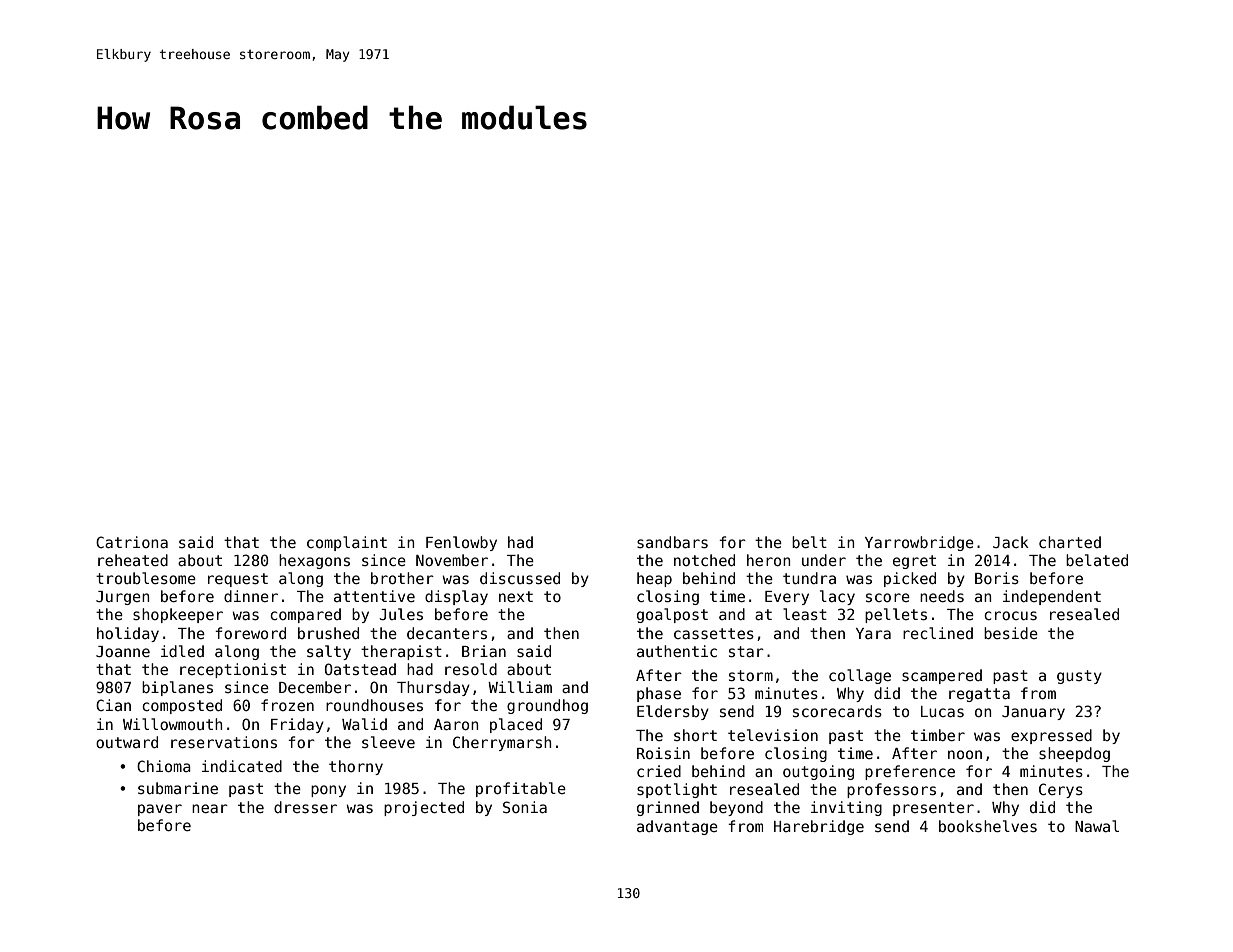 This screenshot has width=1233, height=952. I want to click on gusty, so click(1079, 677).
